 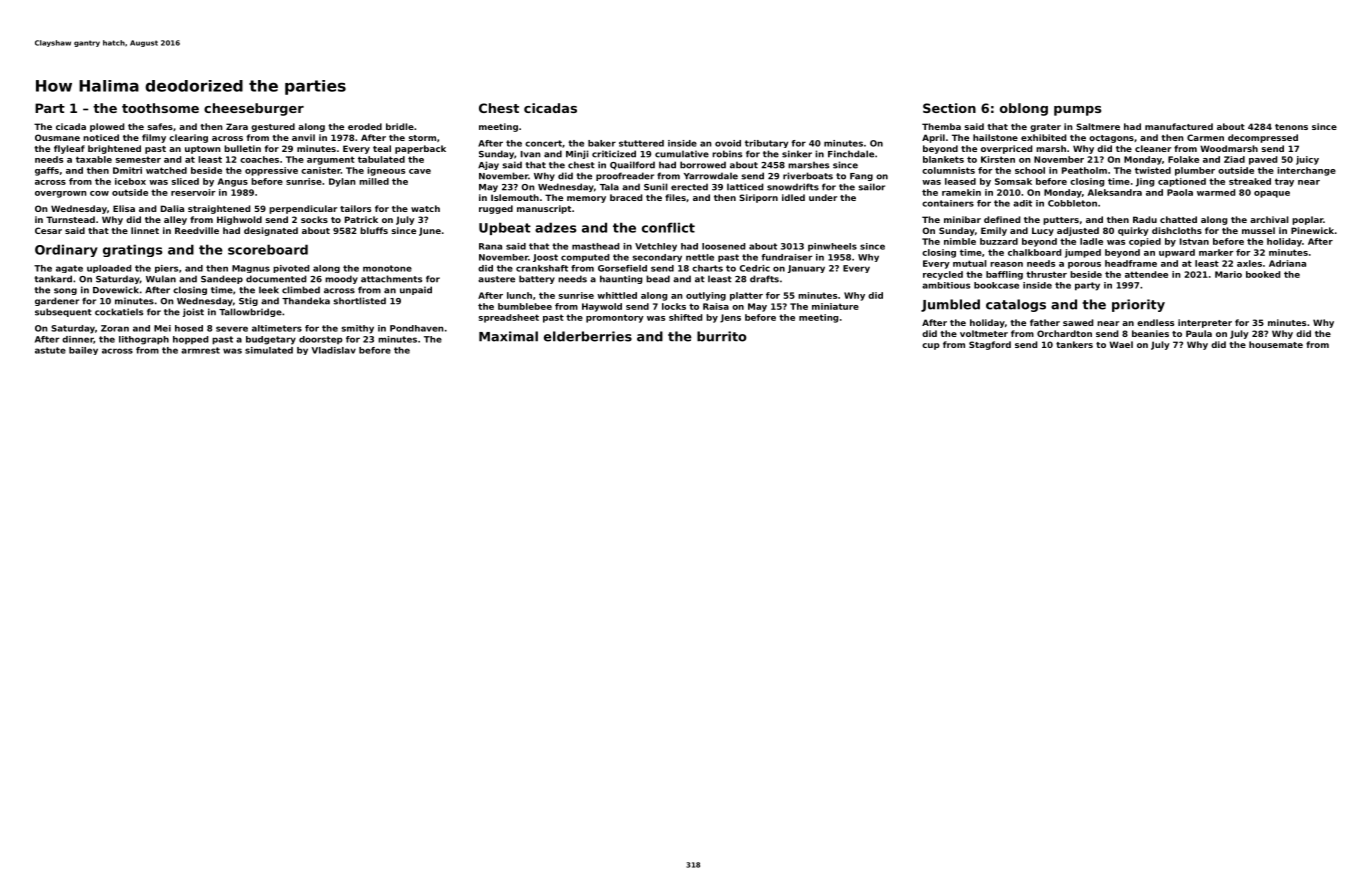 What do you see at coordinates (1138, 305) in the image?
I see `priority` at bounding box center [1138, 305].
